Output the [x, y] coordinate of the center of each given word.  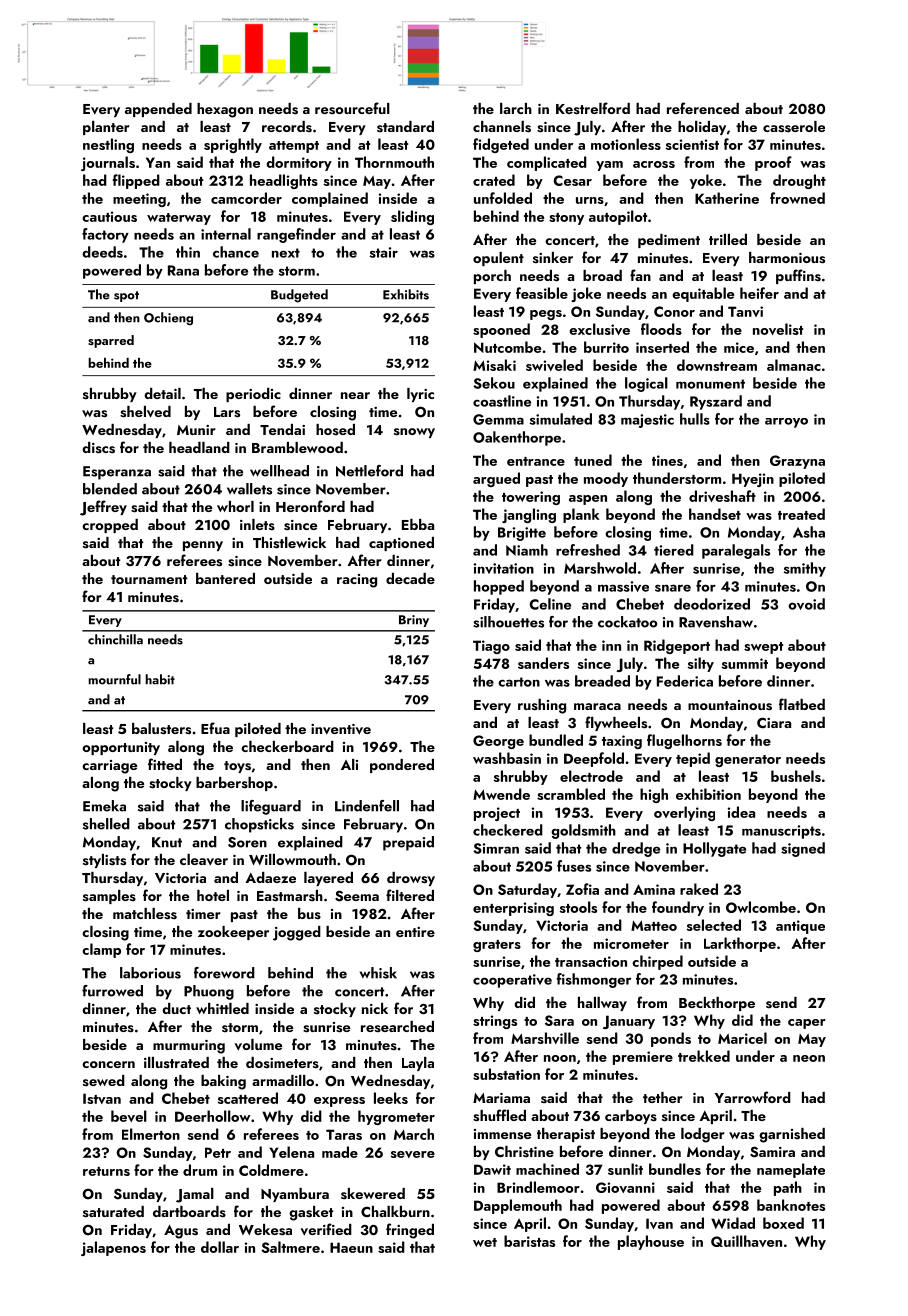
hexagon [225, 110]
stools [578, 907]
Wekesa [265, 1230]
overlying [684, 813]
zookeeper [233, 933]
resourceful [352, 108]
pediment [669, 241]
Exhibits [406, 294]
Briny [414, 621]
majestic [647, 421]
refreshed [588, 550]
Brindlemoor [538, 1187]
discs [98, 448]
